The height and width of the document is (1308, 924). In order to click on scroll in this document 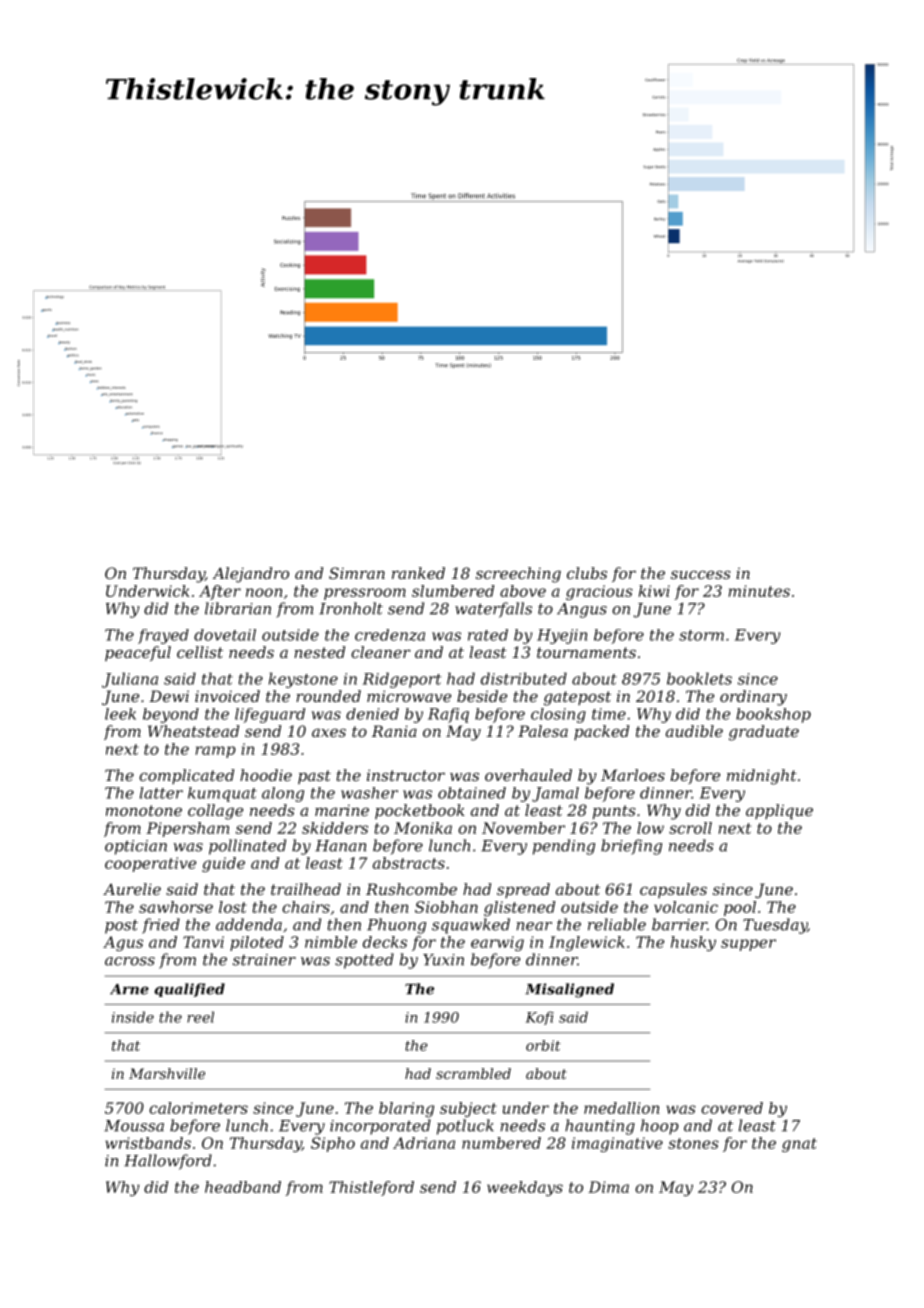, I will do `click(690, 828)`.
